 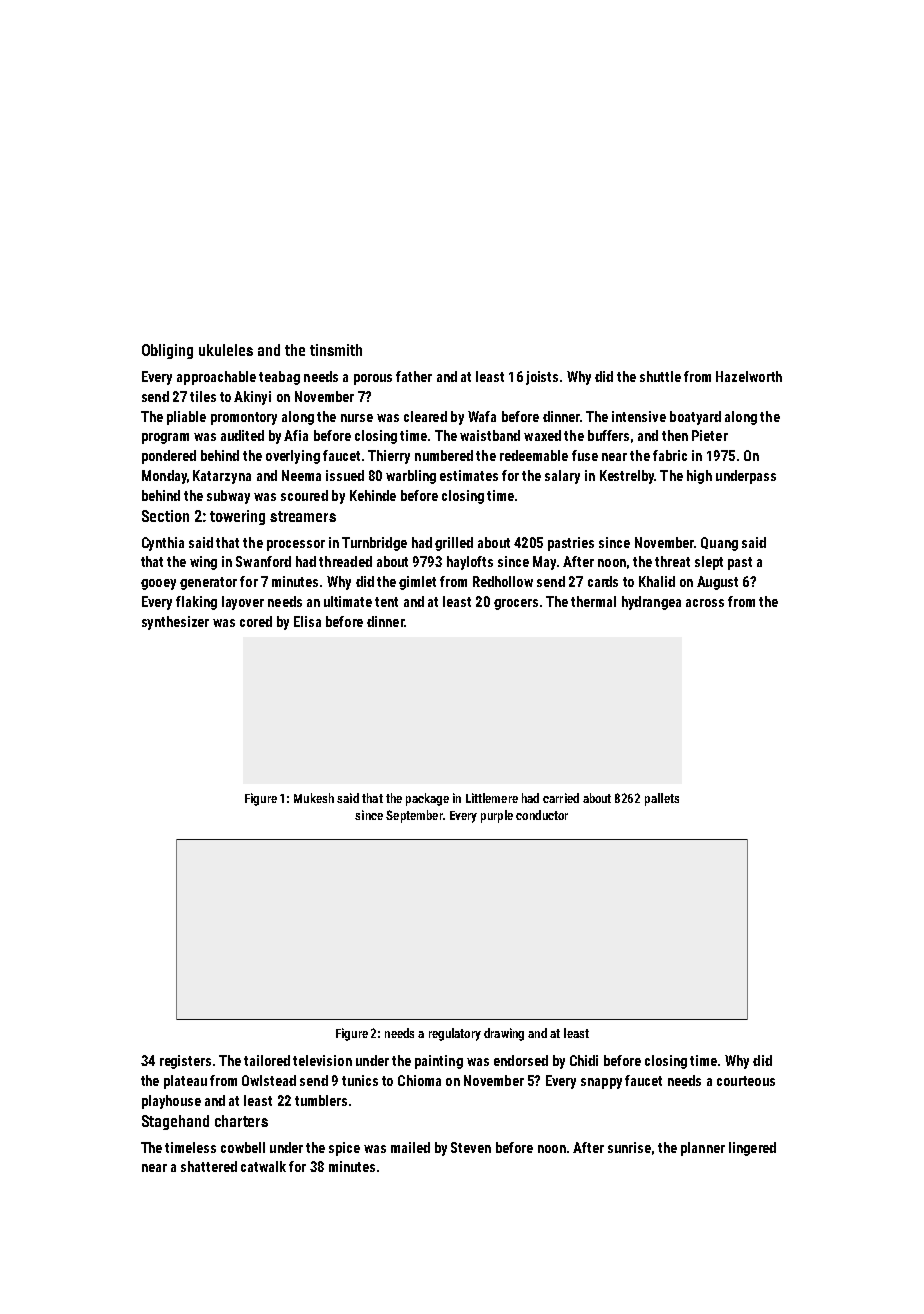 What do you see at coordinates (454, 544) in the image?
I see `grilled` at bounding box center [454, 544].
